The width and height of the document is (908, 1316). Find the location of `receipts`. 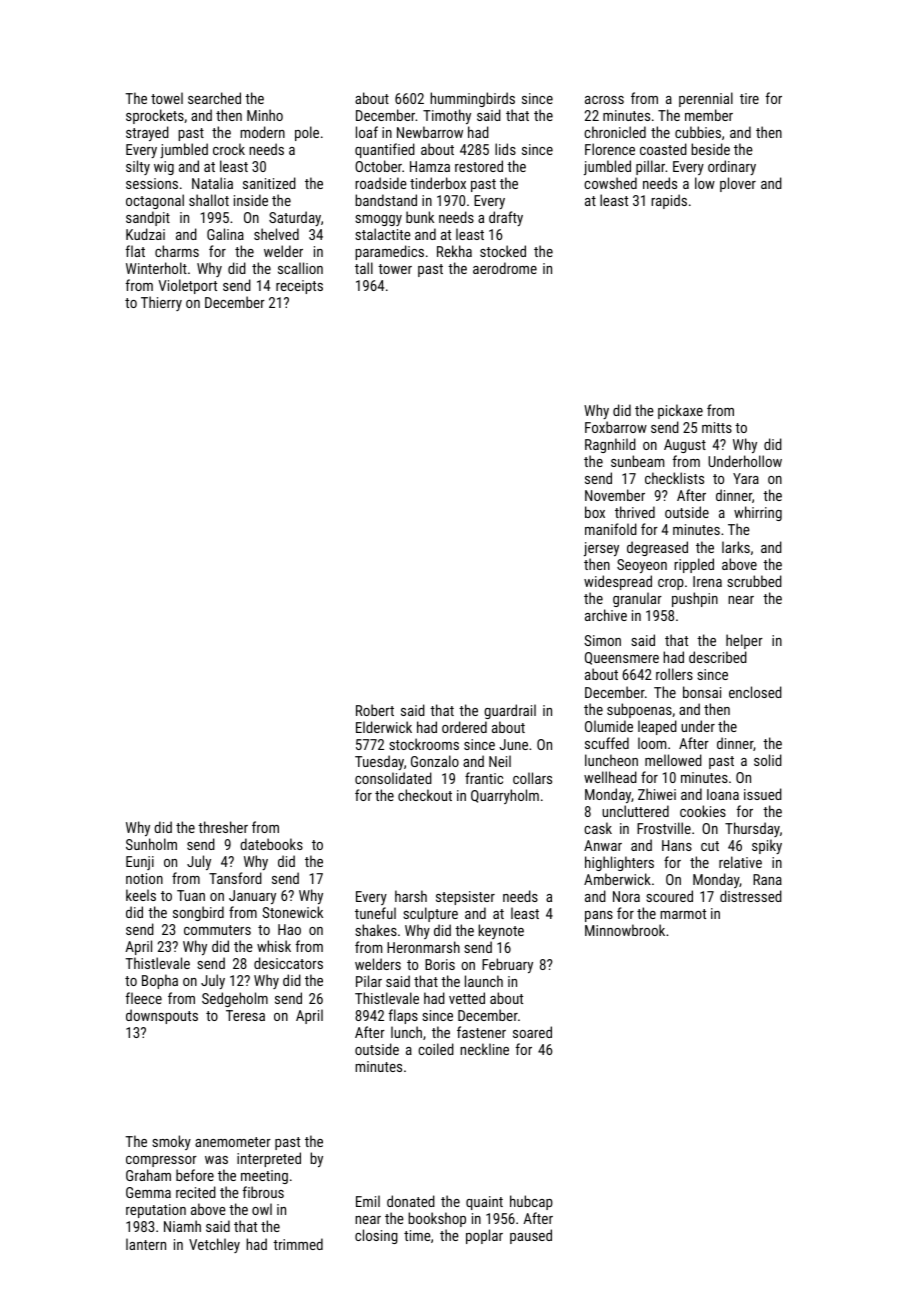

receipts is located at coordinates (299, 287).
